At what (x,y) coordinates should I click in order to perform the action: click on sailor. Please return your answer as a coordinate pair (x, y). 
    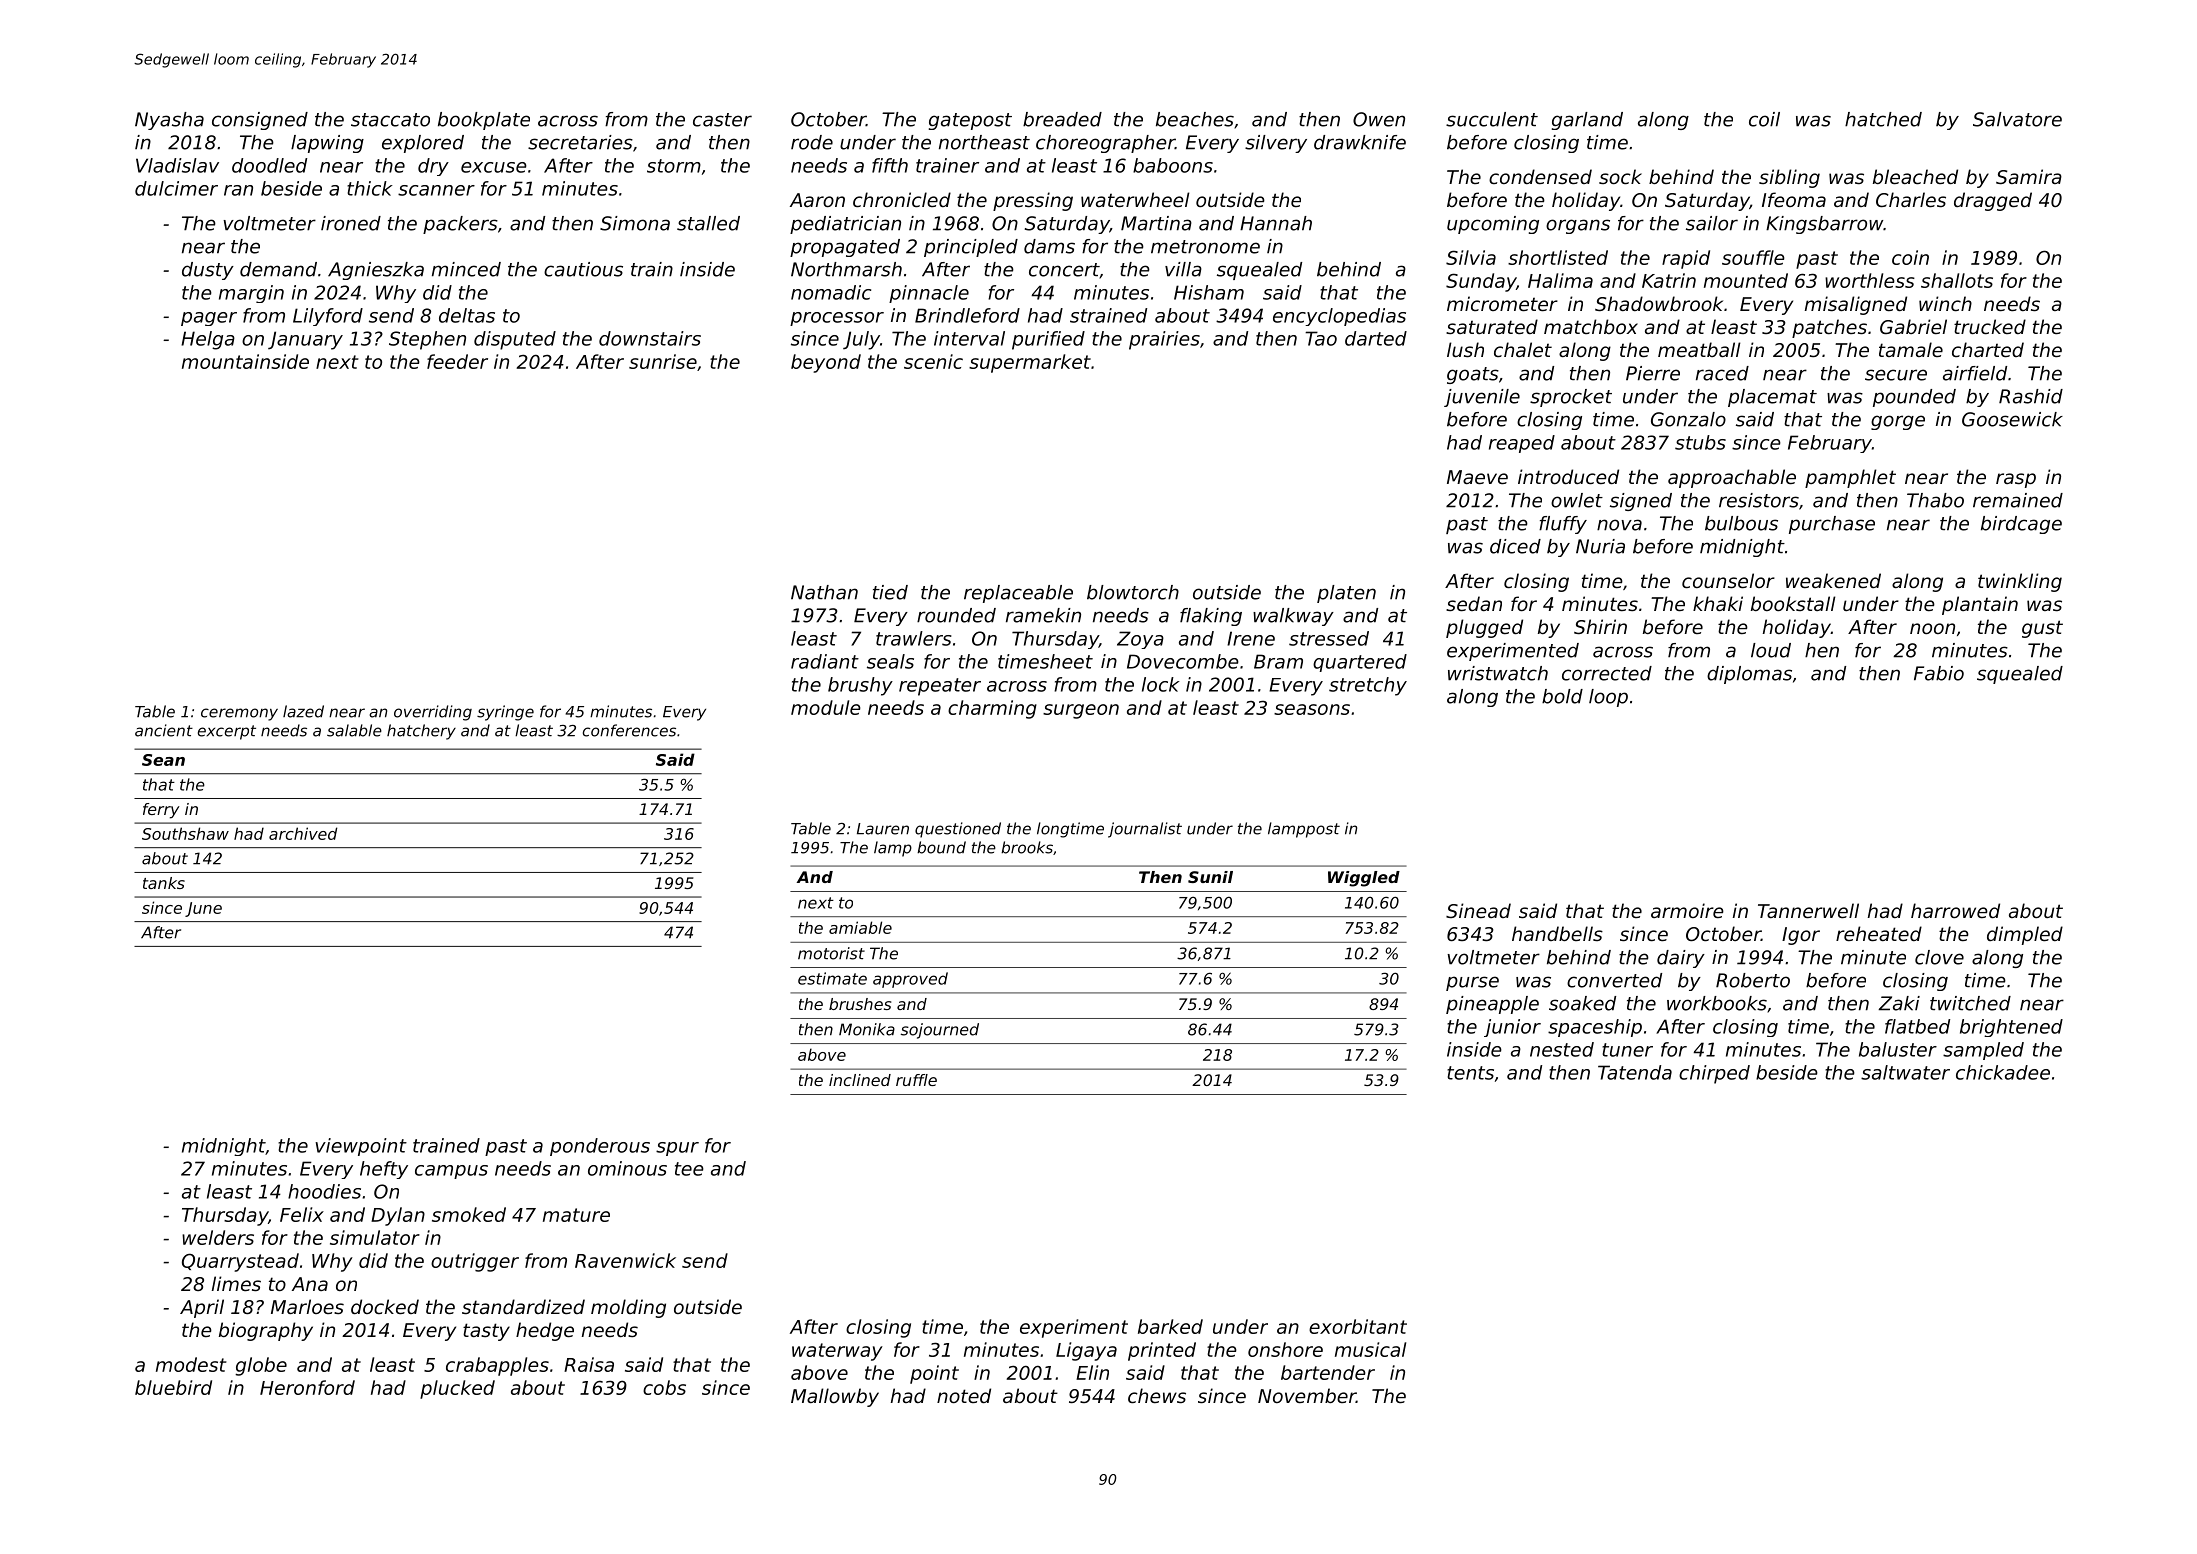
    Looking at the image, I should click on (1712, 223).
